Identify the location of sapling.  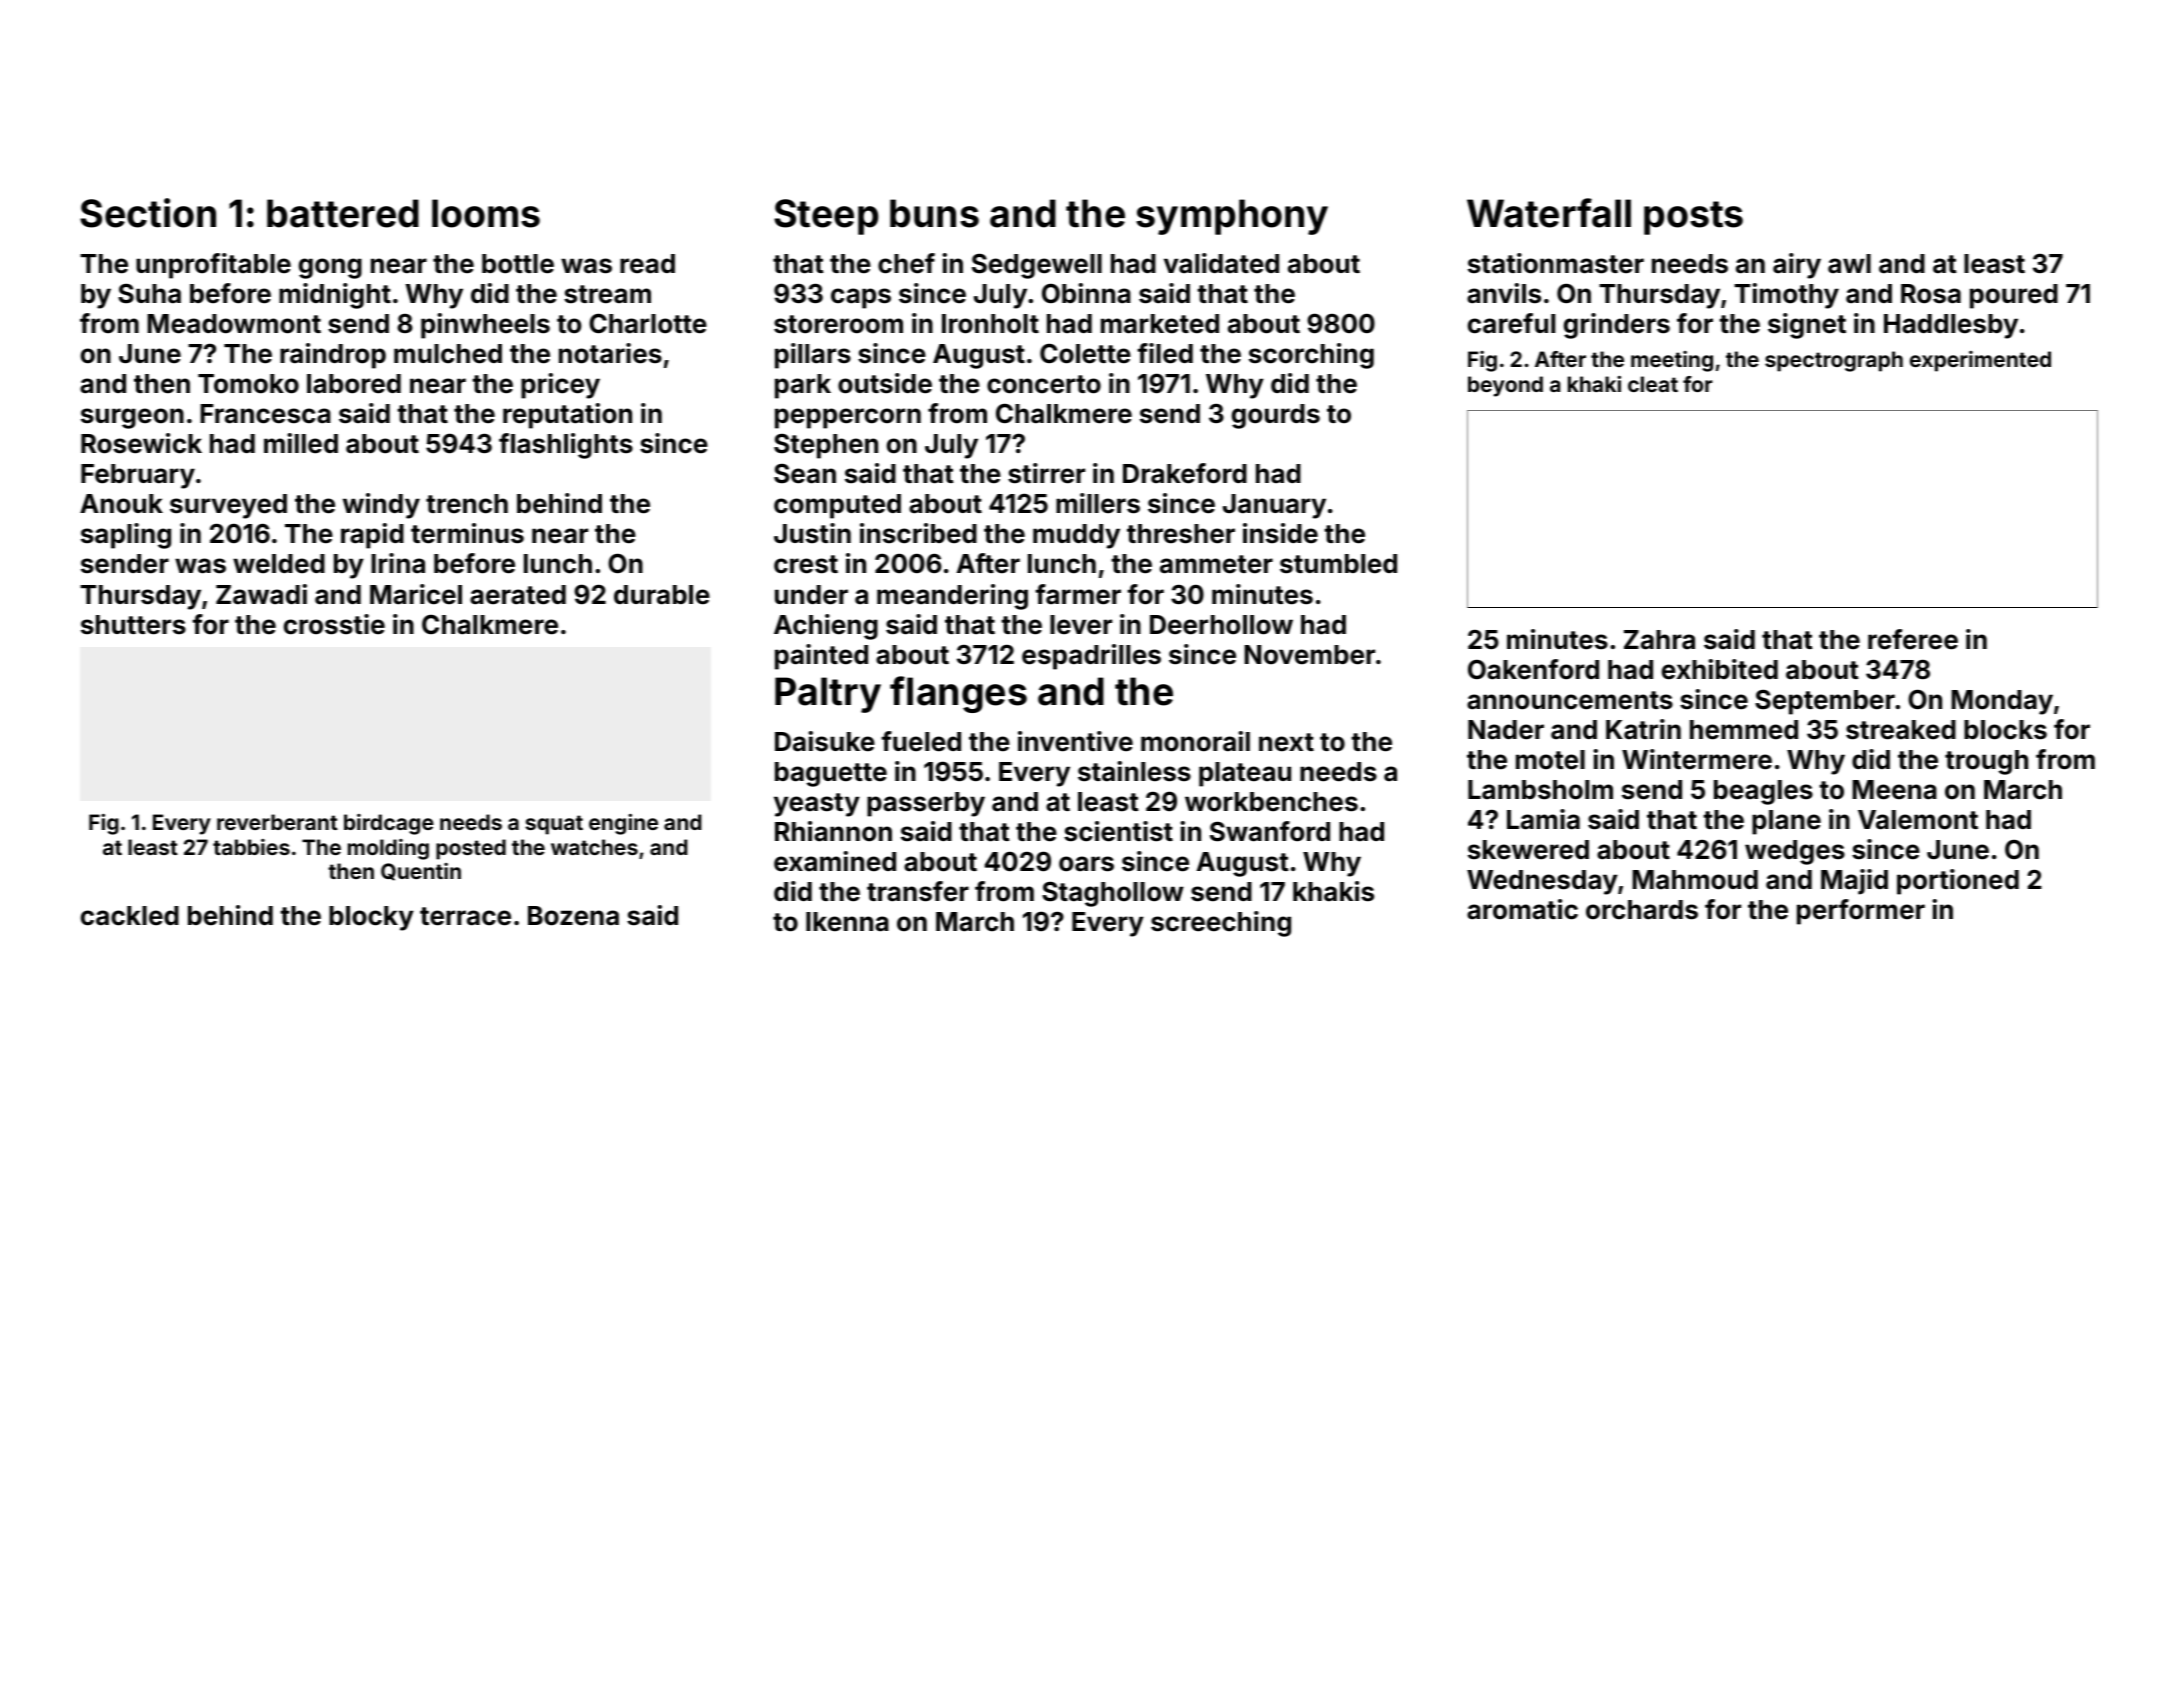
(126, 536).
